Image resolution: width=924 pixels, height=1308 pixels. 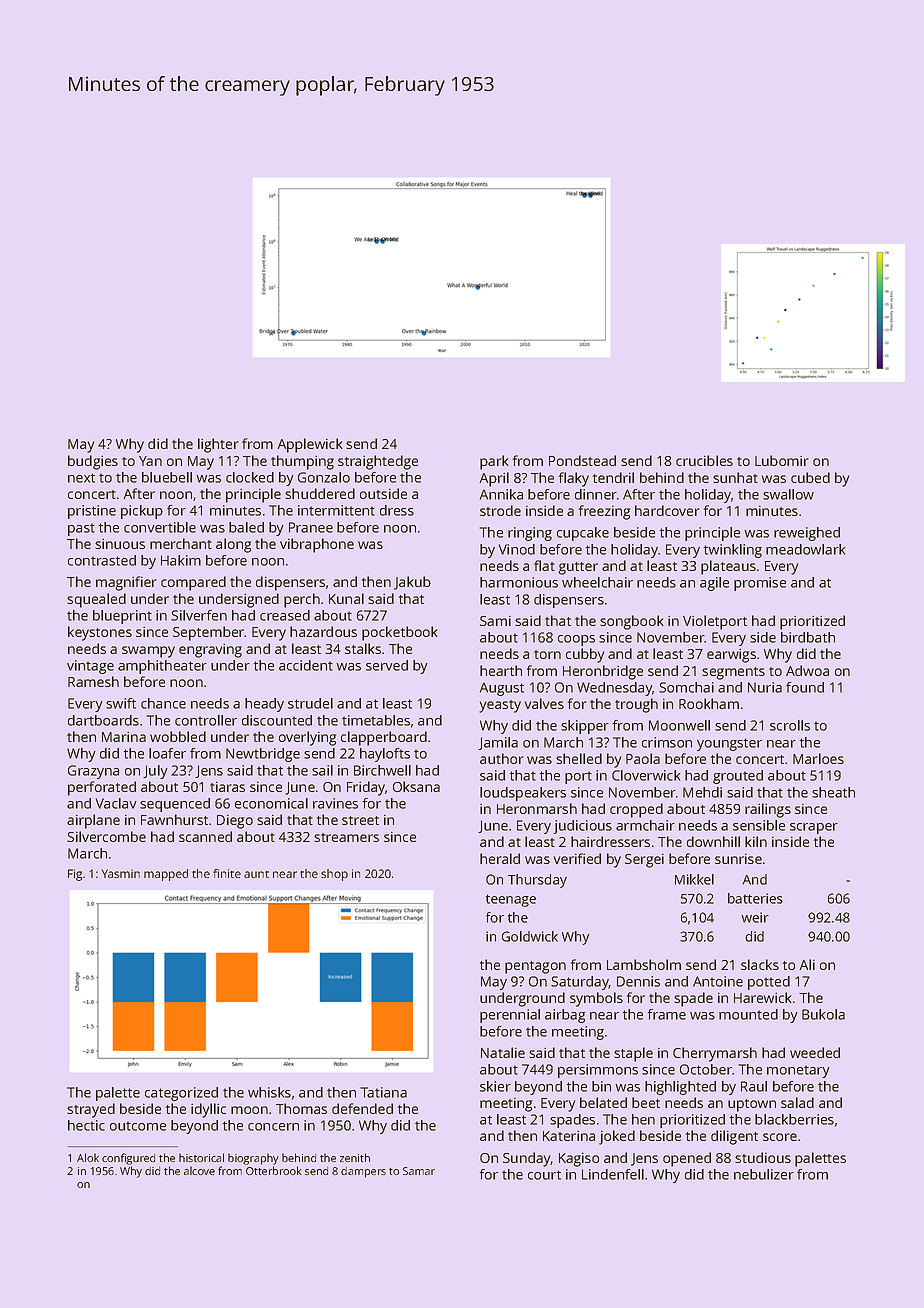 What do you see at coordinates (530, 936) in the document?
I see `Goldwick` at bounding box center [530, 936].
